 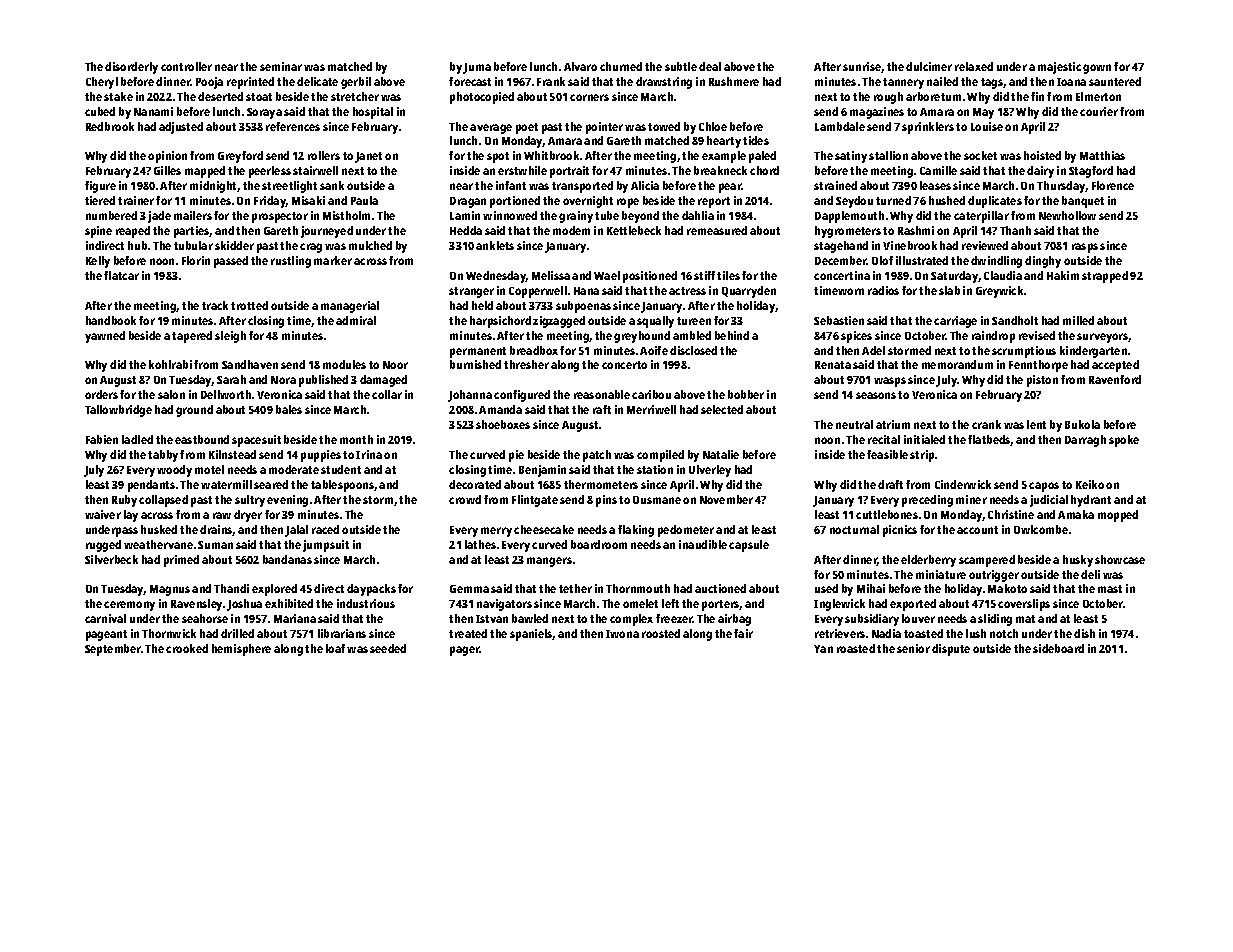 What do you see at coordinates (951, 650) in the screenshot?
I see `dispute` at bounding box center [951, 650].
